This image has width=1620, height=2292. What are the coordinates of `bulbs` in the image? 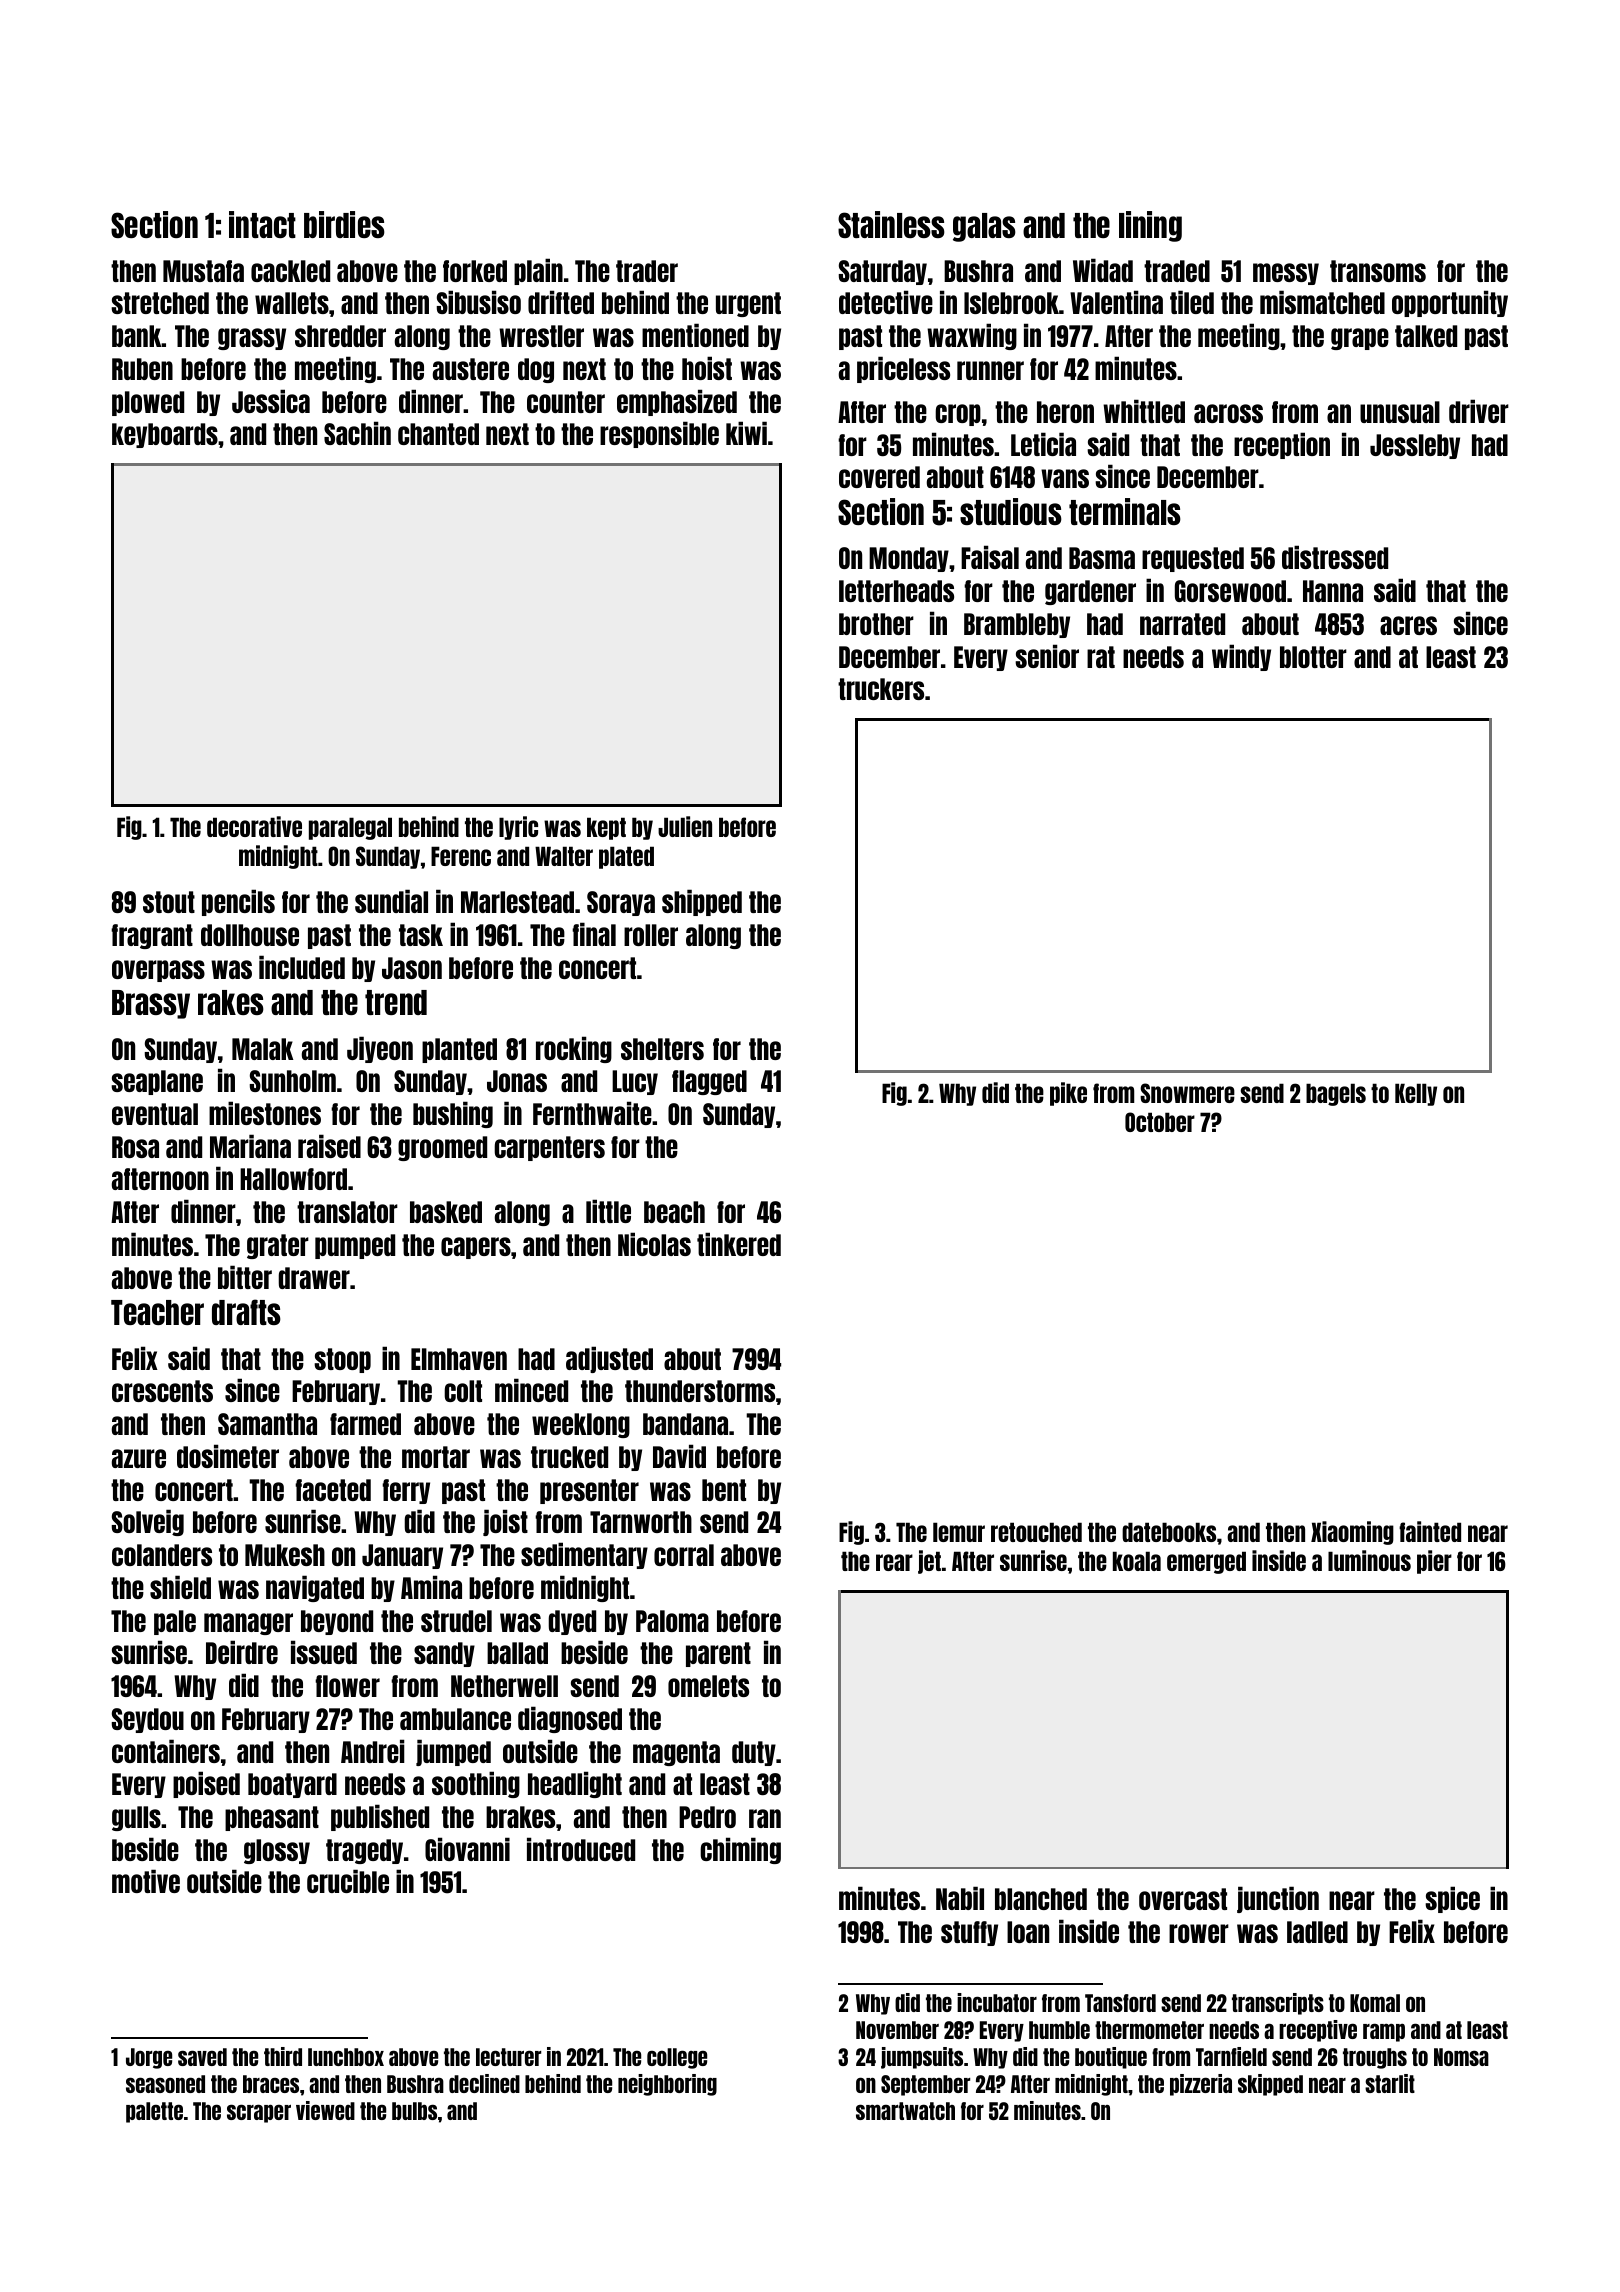 It's located at (414, 2111).
